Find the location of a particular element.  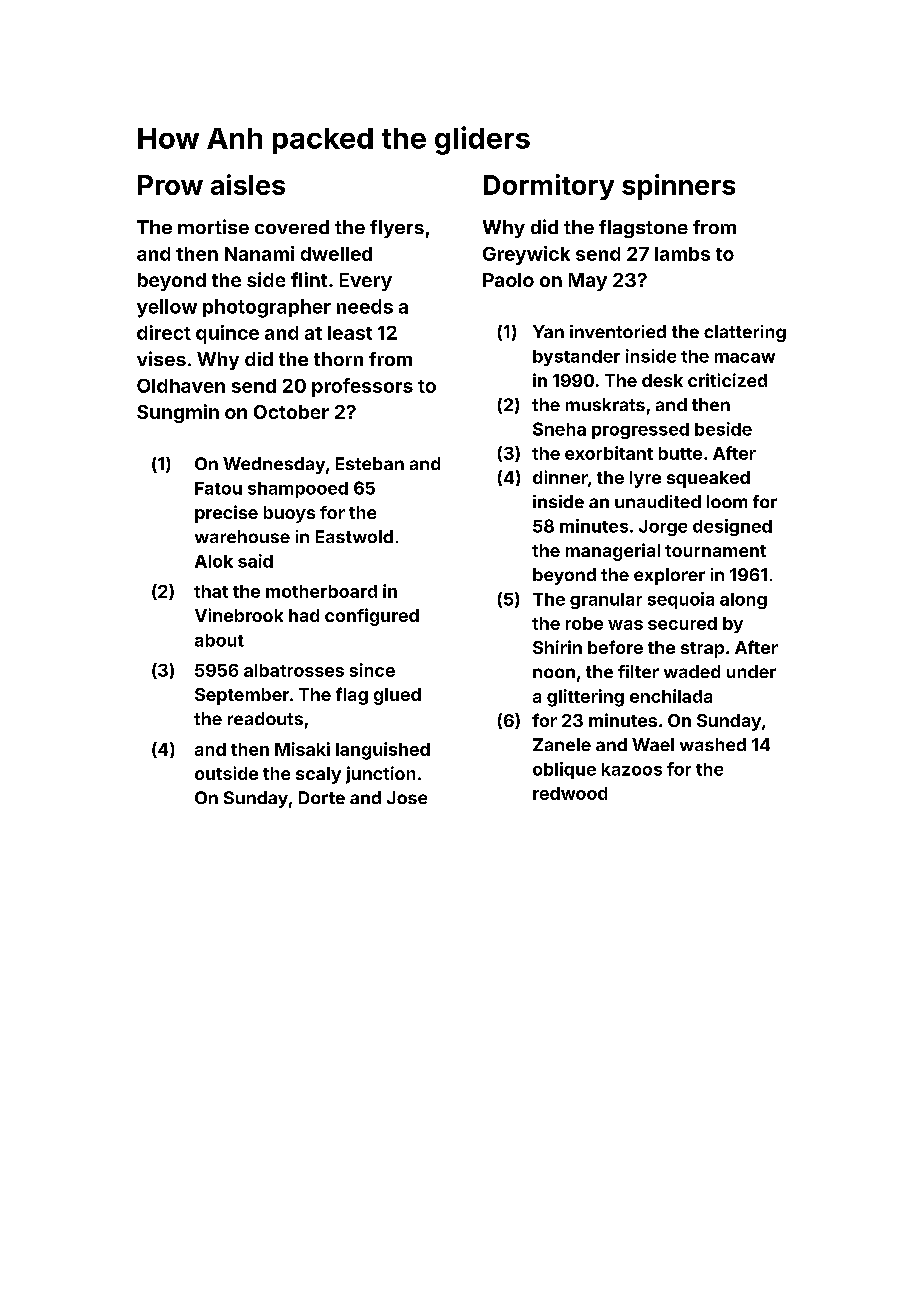

redwood is located at coordinates (570, 793).
